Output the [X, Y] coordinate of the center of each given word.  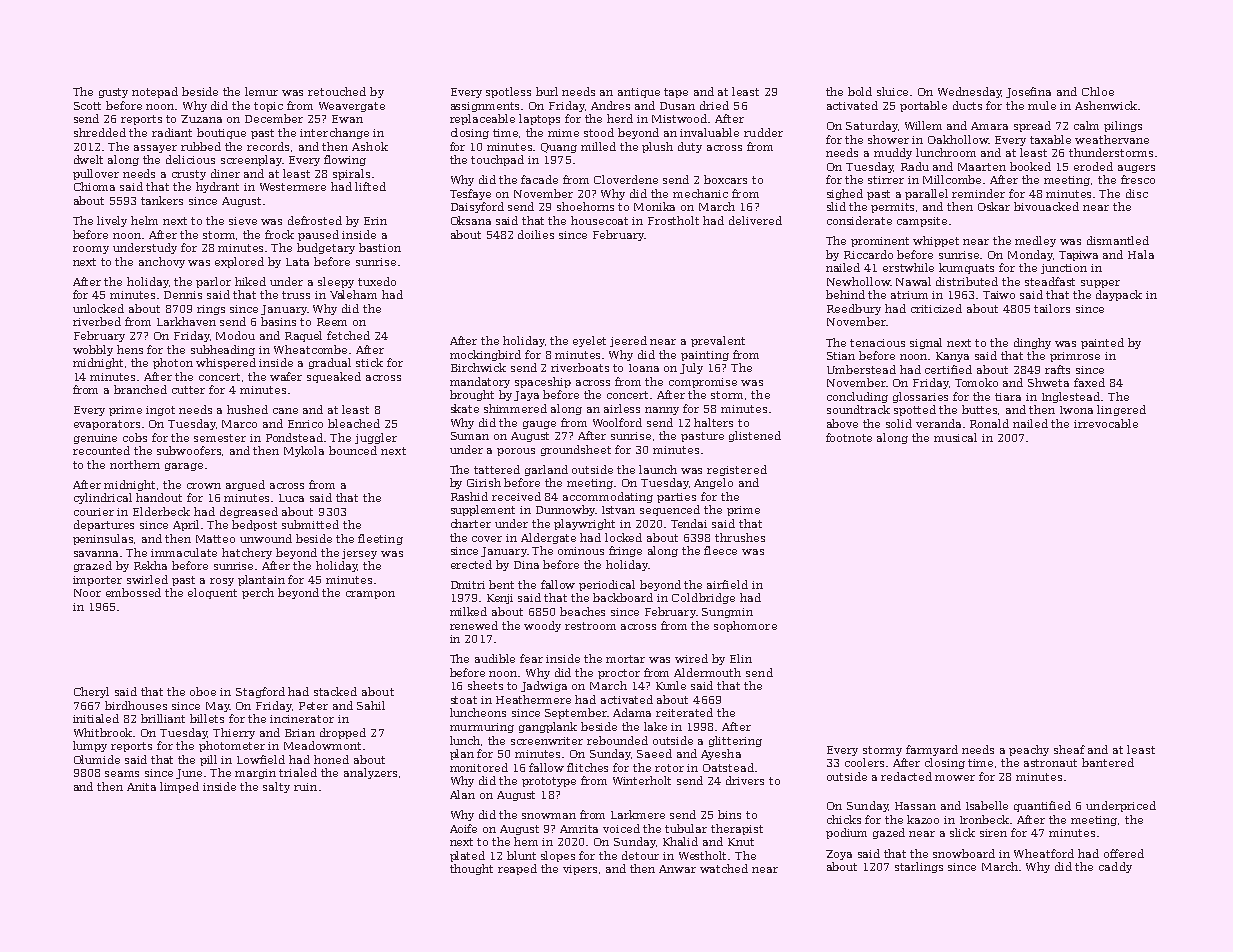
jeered [628, 341]
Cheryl [91, 692]
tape [676, 93]
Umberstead [861, 369]
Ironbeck [985, 819]
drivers [745, 780]
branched [140, 389]
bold [860, 91]
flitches [587, 767]
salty [276, 787]
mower [955, 778]
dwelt [88, 159]
